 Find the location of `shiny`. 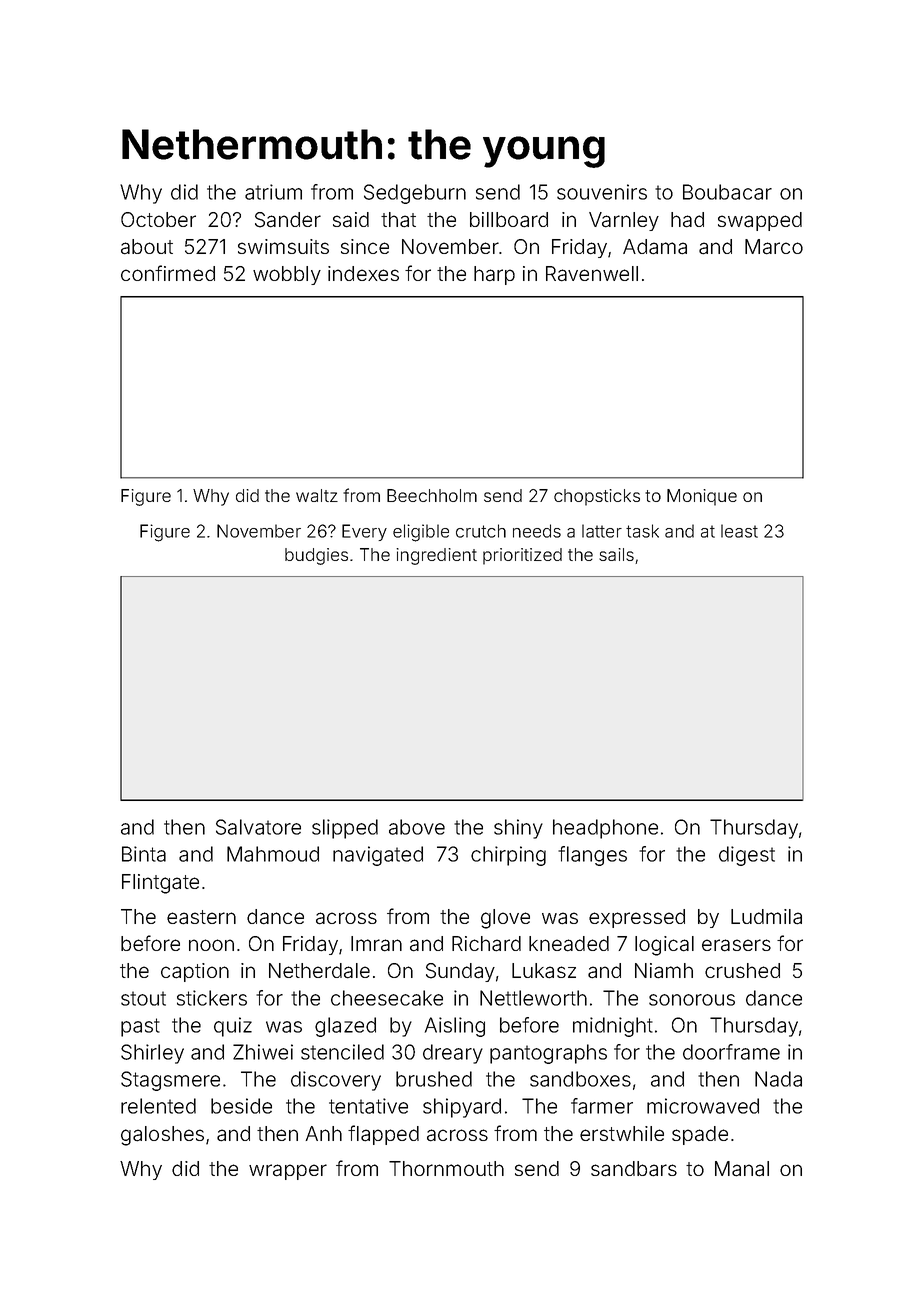

shiny is located at coordinates (518, 829).
